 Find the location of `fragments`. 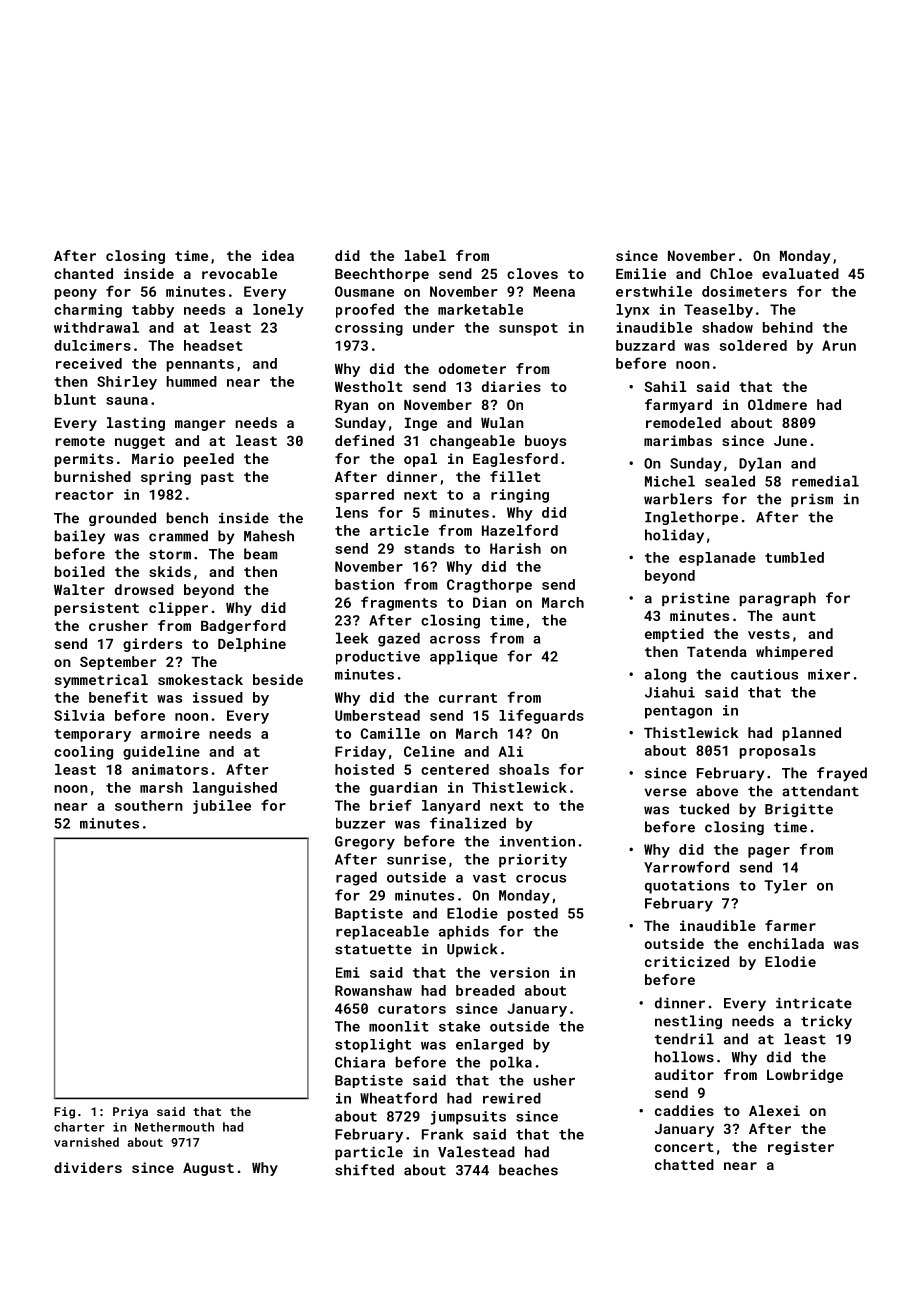

fragments is located at coordinates (399, 603).
